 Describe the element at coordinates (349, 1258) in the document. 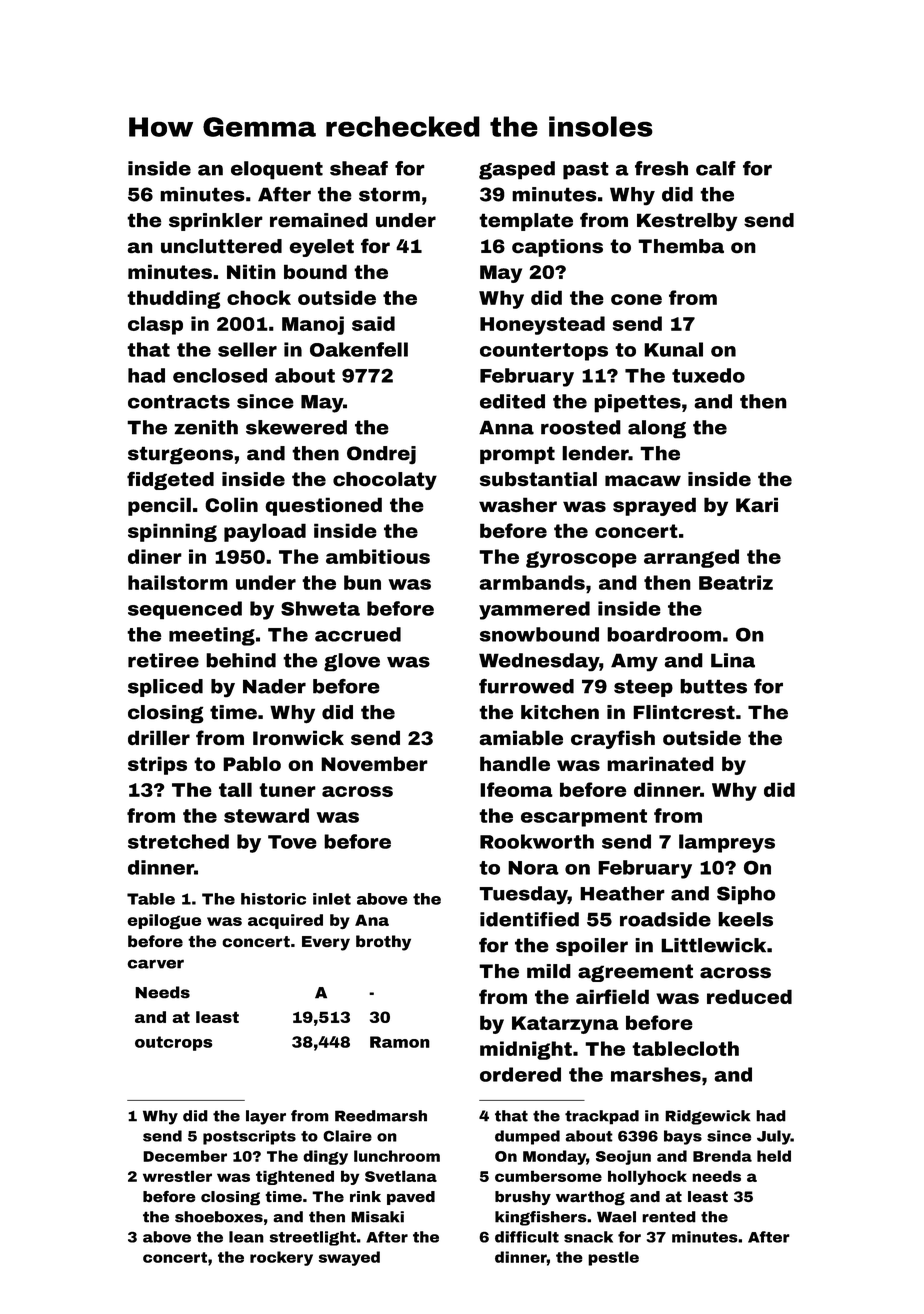

I see `swayed` at that location.
